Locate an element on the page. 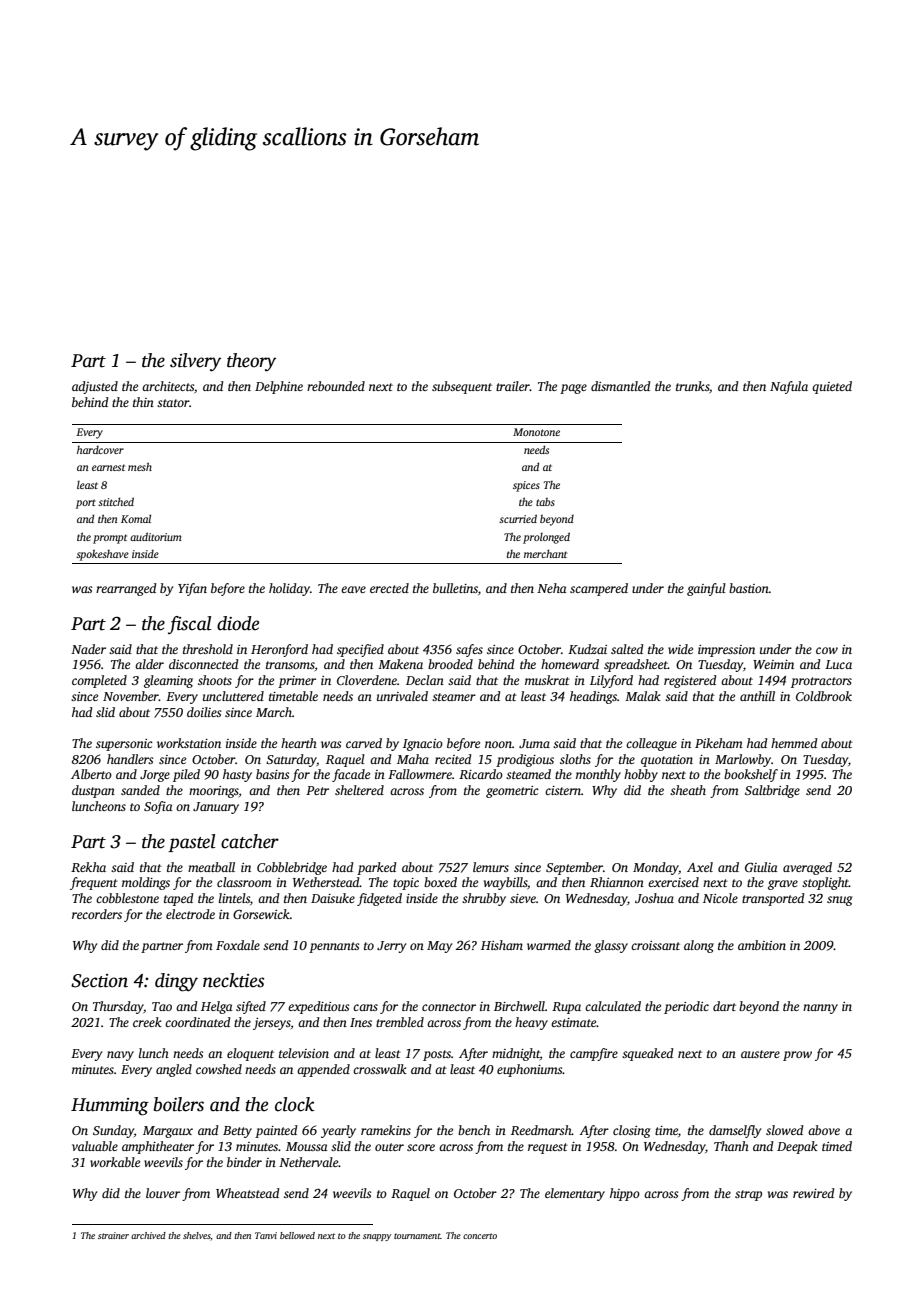  Juma is located at coordinates (534, 743).
